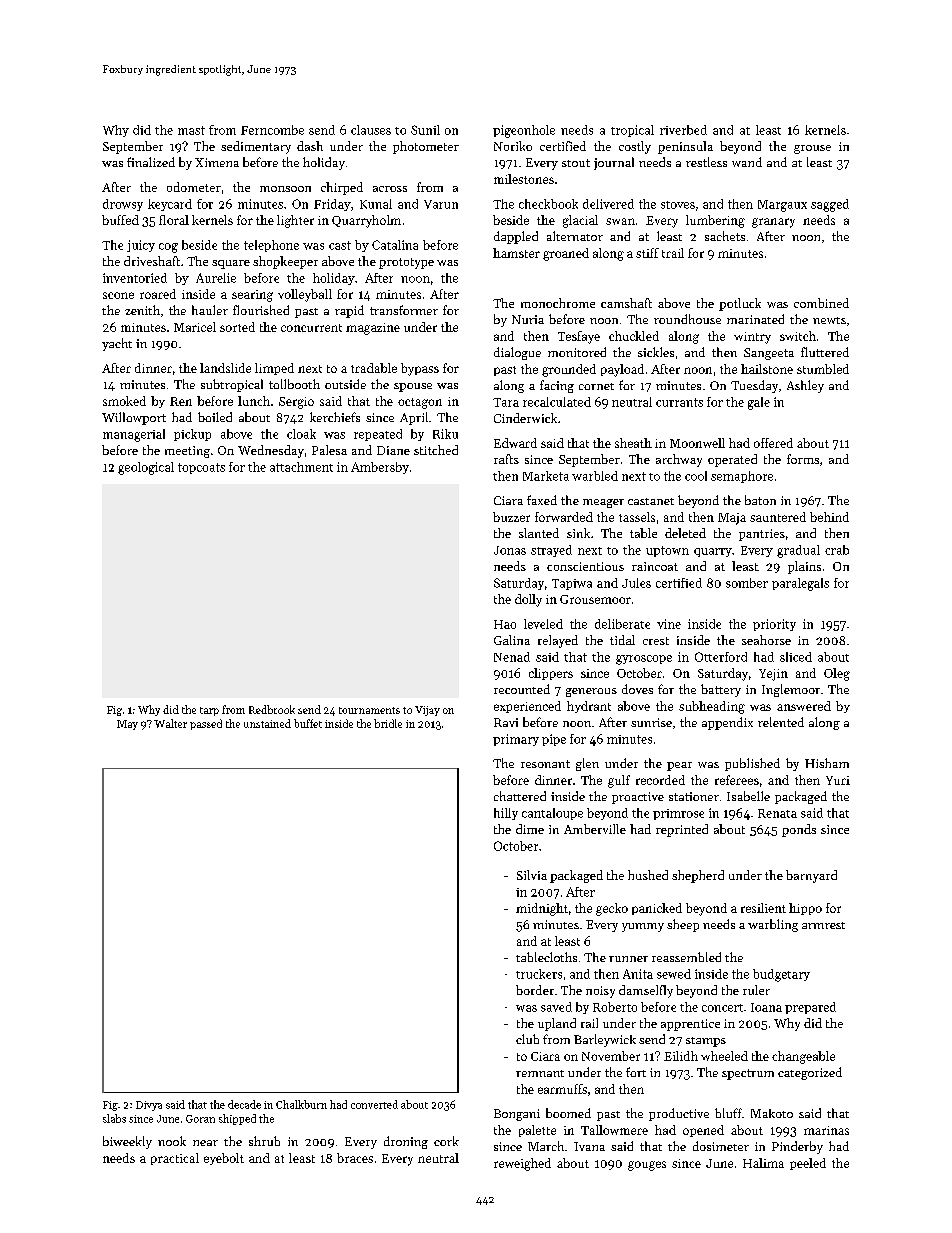  Describe the element at coordinates (127, 1142) in the document. I see `biweekly` at that location.
